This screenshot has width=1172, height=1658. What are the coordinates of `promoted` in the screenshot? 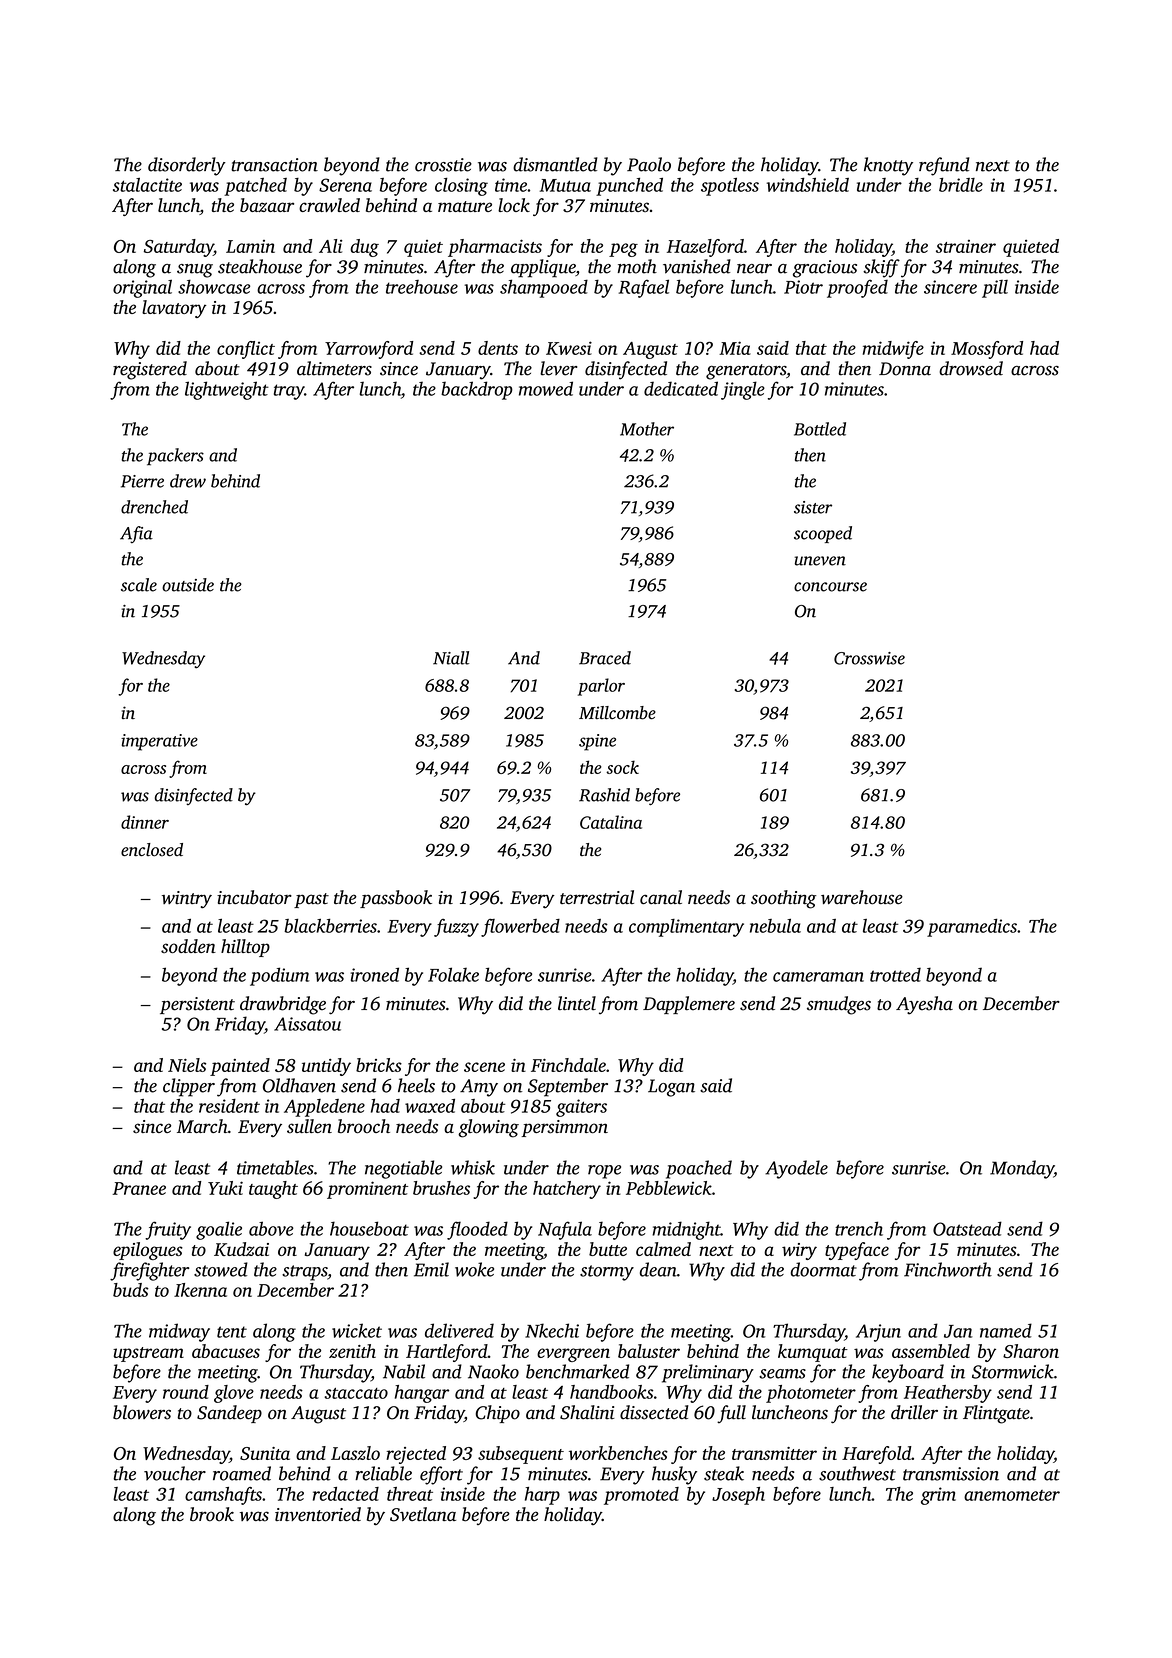 It's located at (641, 1496).
